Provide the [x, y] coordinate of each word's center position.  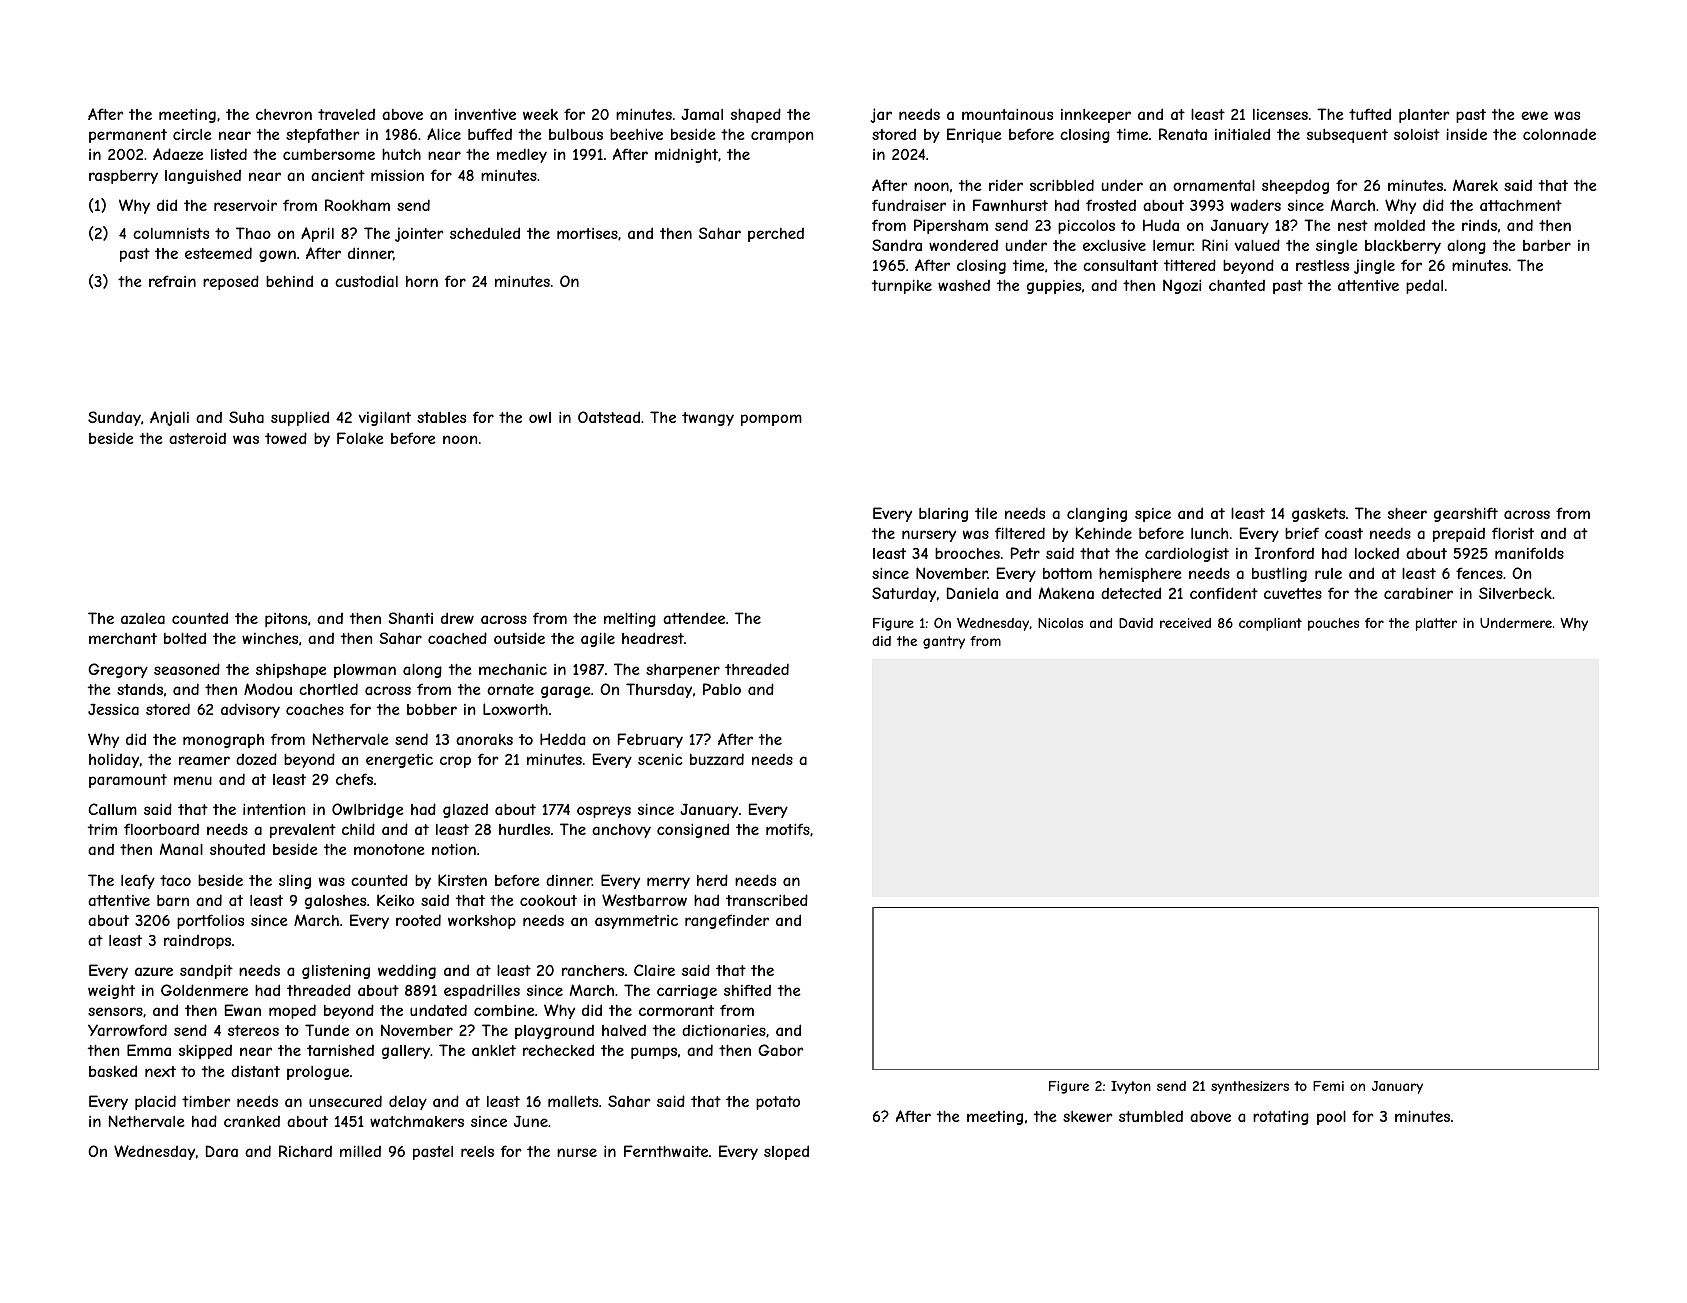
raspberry [123, 177]
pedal [1424, 286]
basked [113, 1071]
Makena [1066, 593]
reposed [231, 282]
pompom [771, 420]
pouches [1333, 624]
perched [776, 235]
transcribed [767, 900]
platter [1436, 624]
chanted [1237, 285]
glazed [465, 811]
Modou [268, 689]
